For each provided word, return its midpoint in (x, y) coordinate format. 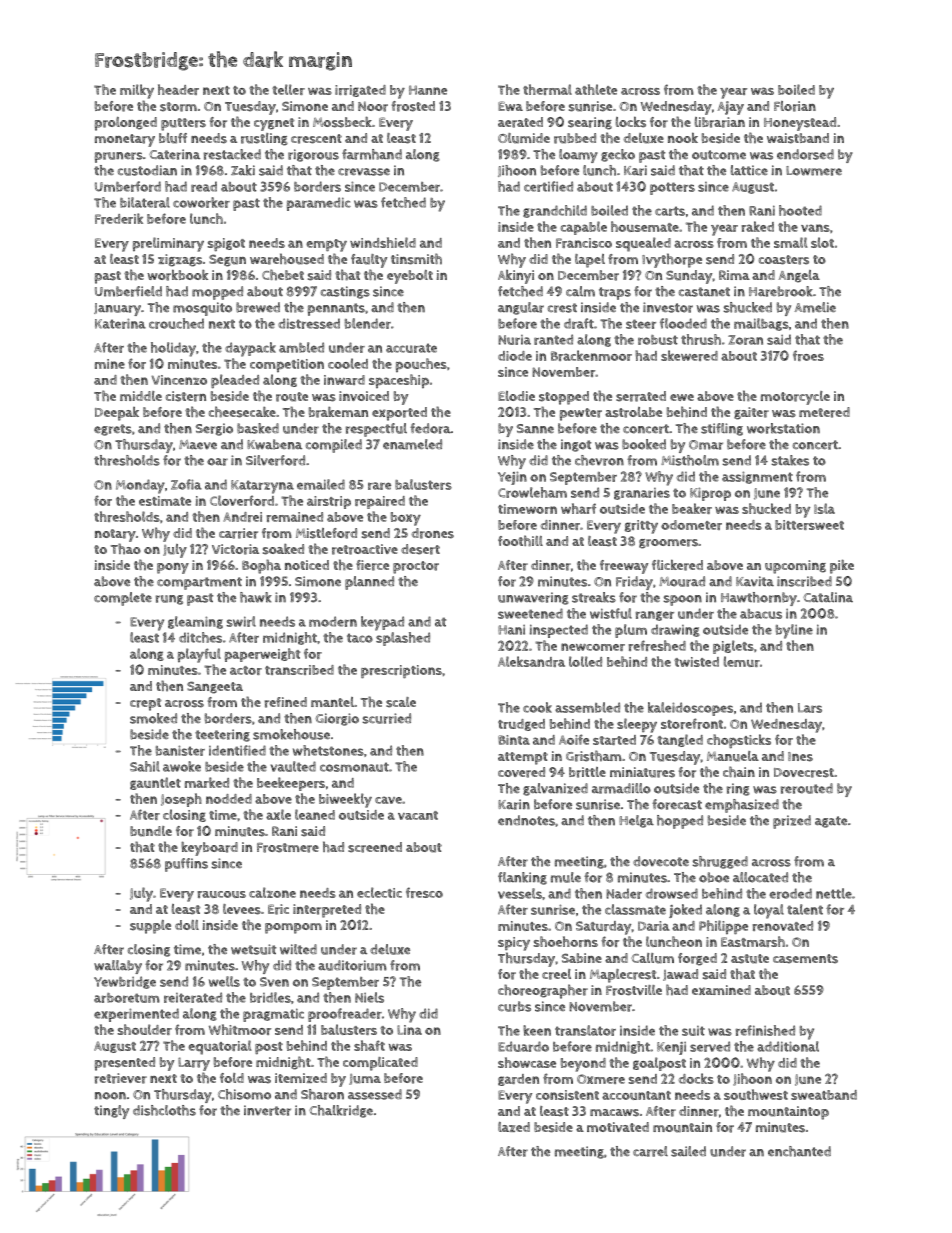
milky (137, 91)
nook (683, 137)
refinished (765, 1030)
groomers (668, 544)
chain (739, 772)
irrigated (360, 91)
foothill (520, 541)
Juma (365, 1079)
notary (115, 535)
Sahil (145, 766)
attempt (523, 758)
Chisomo (244, 1094)
